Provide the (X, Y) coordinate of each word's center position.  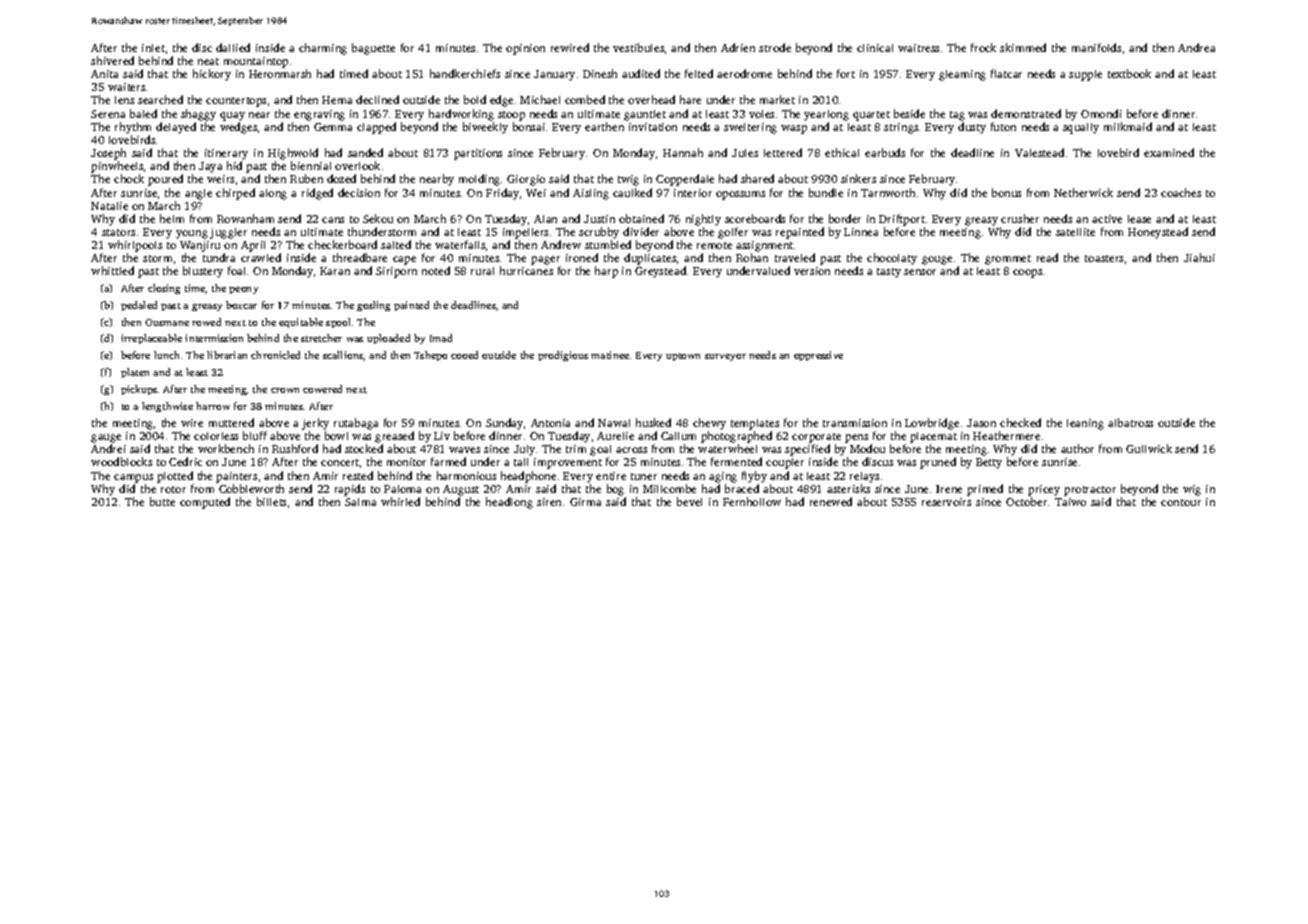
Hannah (683, 152)
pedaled (139, 306)
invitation (653, 127)
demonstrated (1026, 113)
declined (377, 99)
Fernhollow (752, 501)
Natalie (109, 206)
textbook (1129, 73)
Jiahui (1199, 257)
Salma (360, 502)
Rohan (752, 257)
